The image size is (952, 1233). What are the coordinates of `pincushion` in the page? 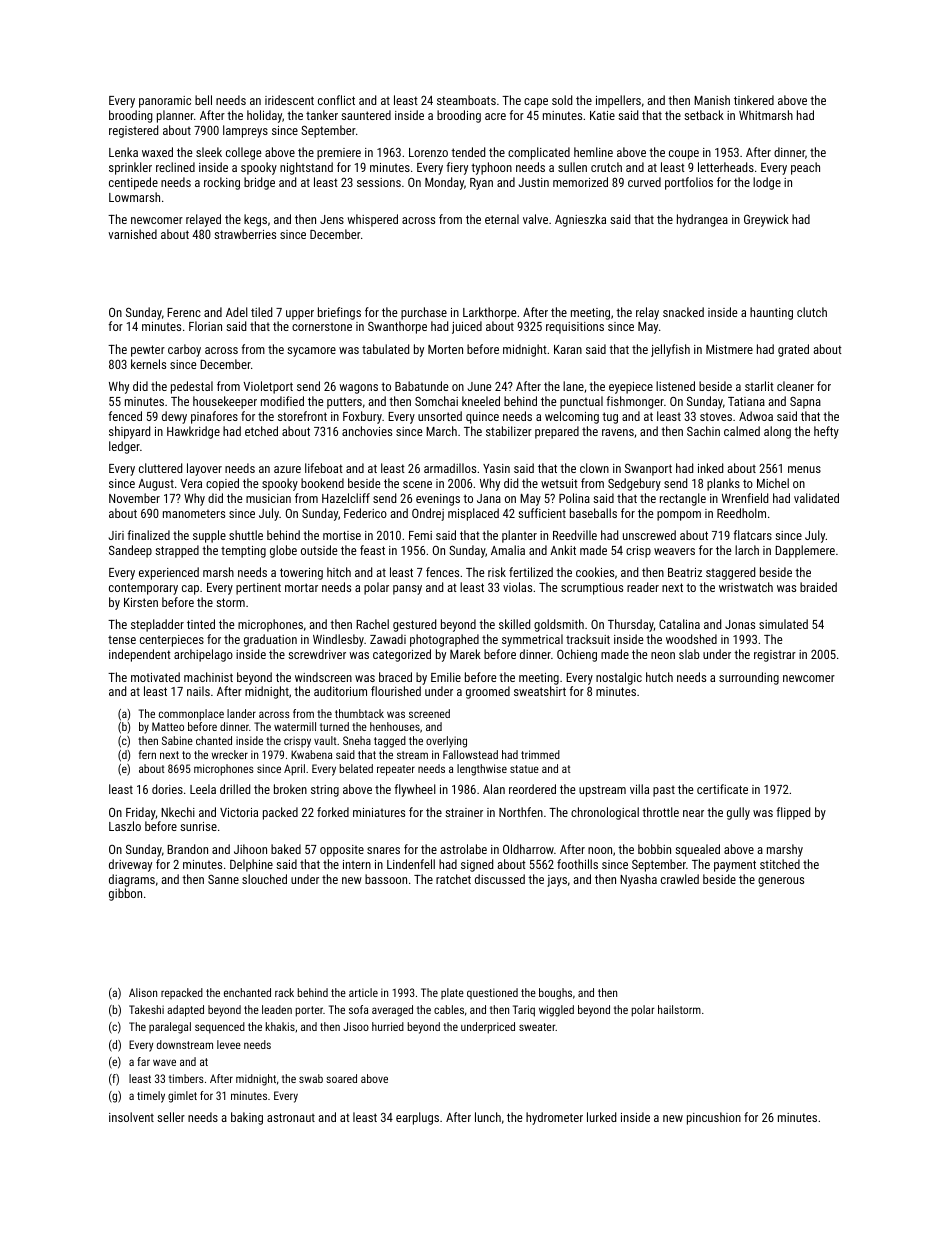 It's located at (714, 1118).
